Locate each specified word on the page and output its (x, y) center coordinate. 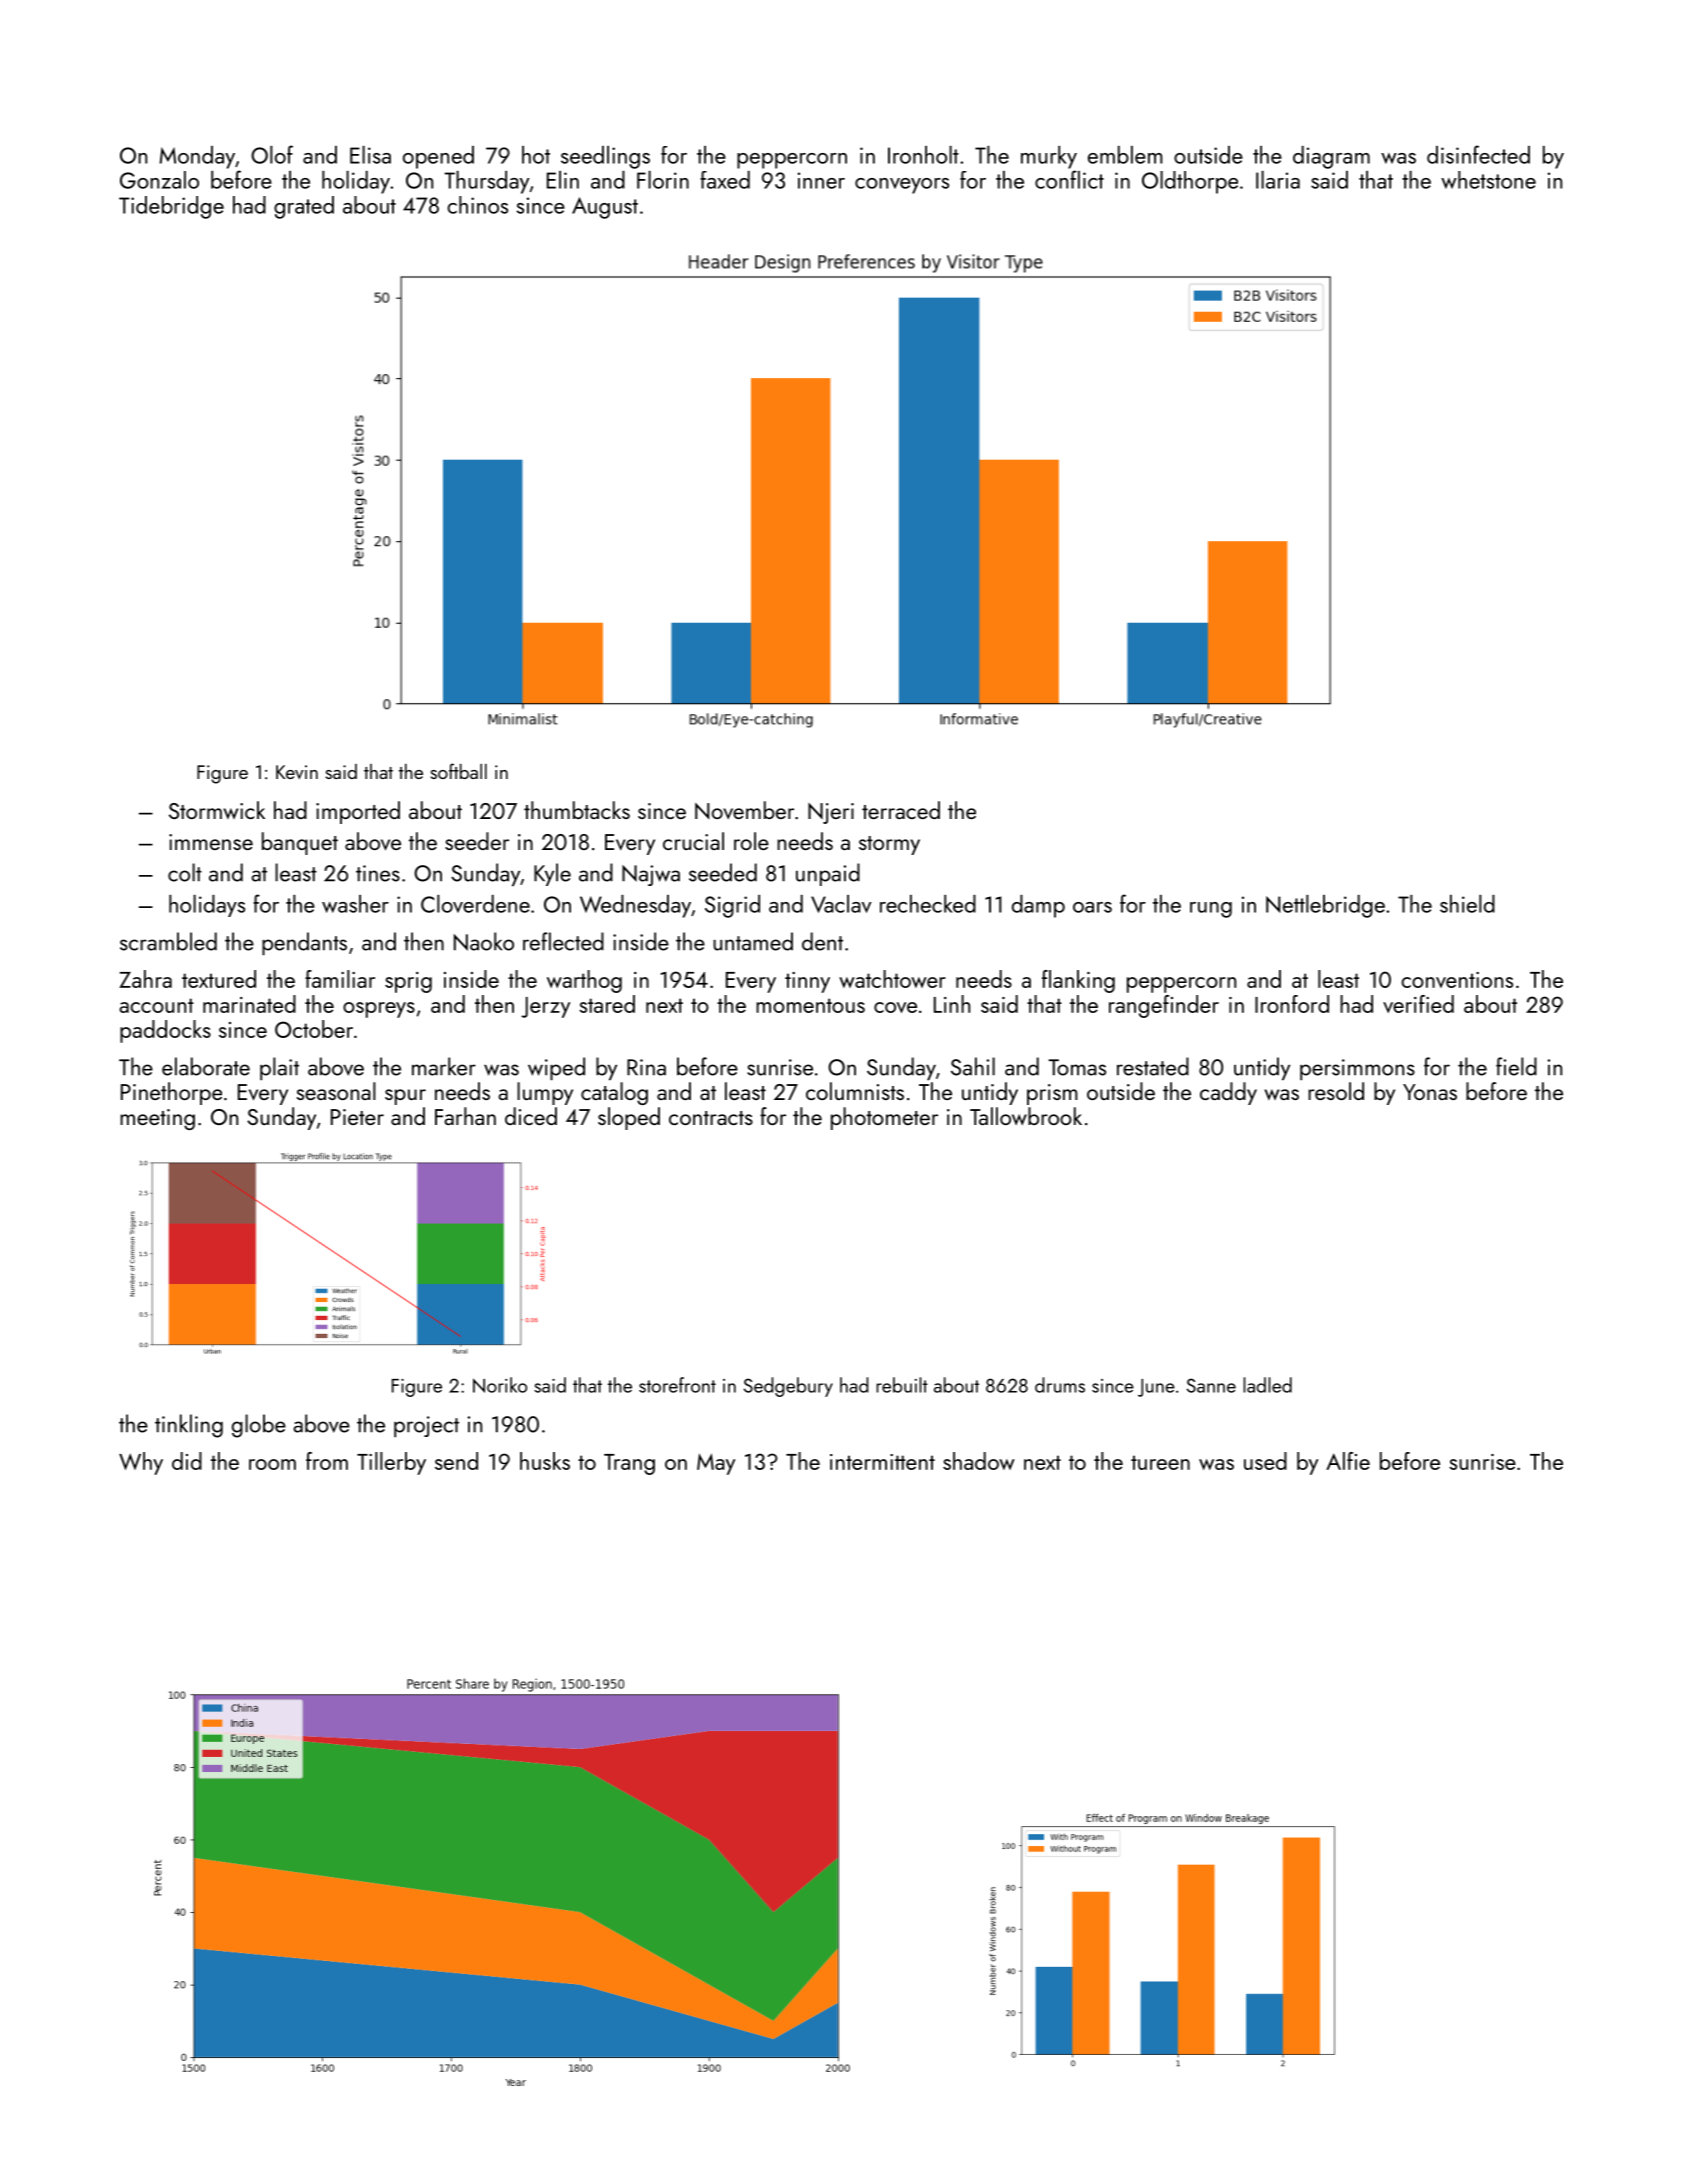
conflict (1069, 179)
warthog (584, 981)
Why (141, 1463)
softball (458, 771)
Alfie (1348, 1461)
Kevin (297, 772)
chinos (477, 205)
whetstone (1488, 180)
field (1516, 1066)
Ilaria (1278, 180)
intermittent (882, 1462)
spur (405, 1097)
